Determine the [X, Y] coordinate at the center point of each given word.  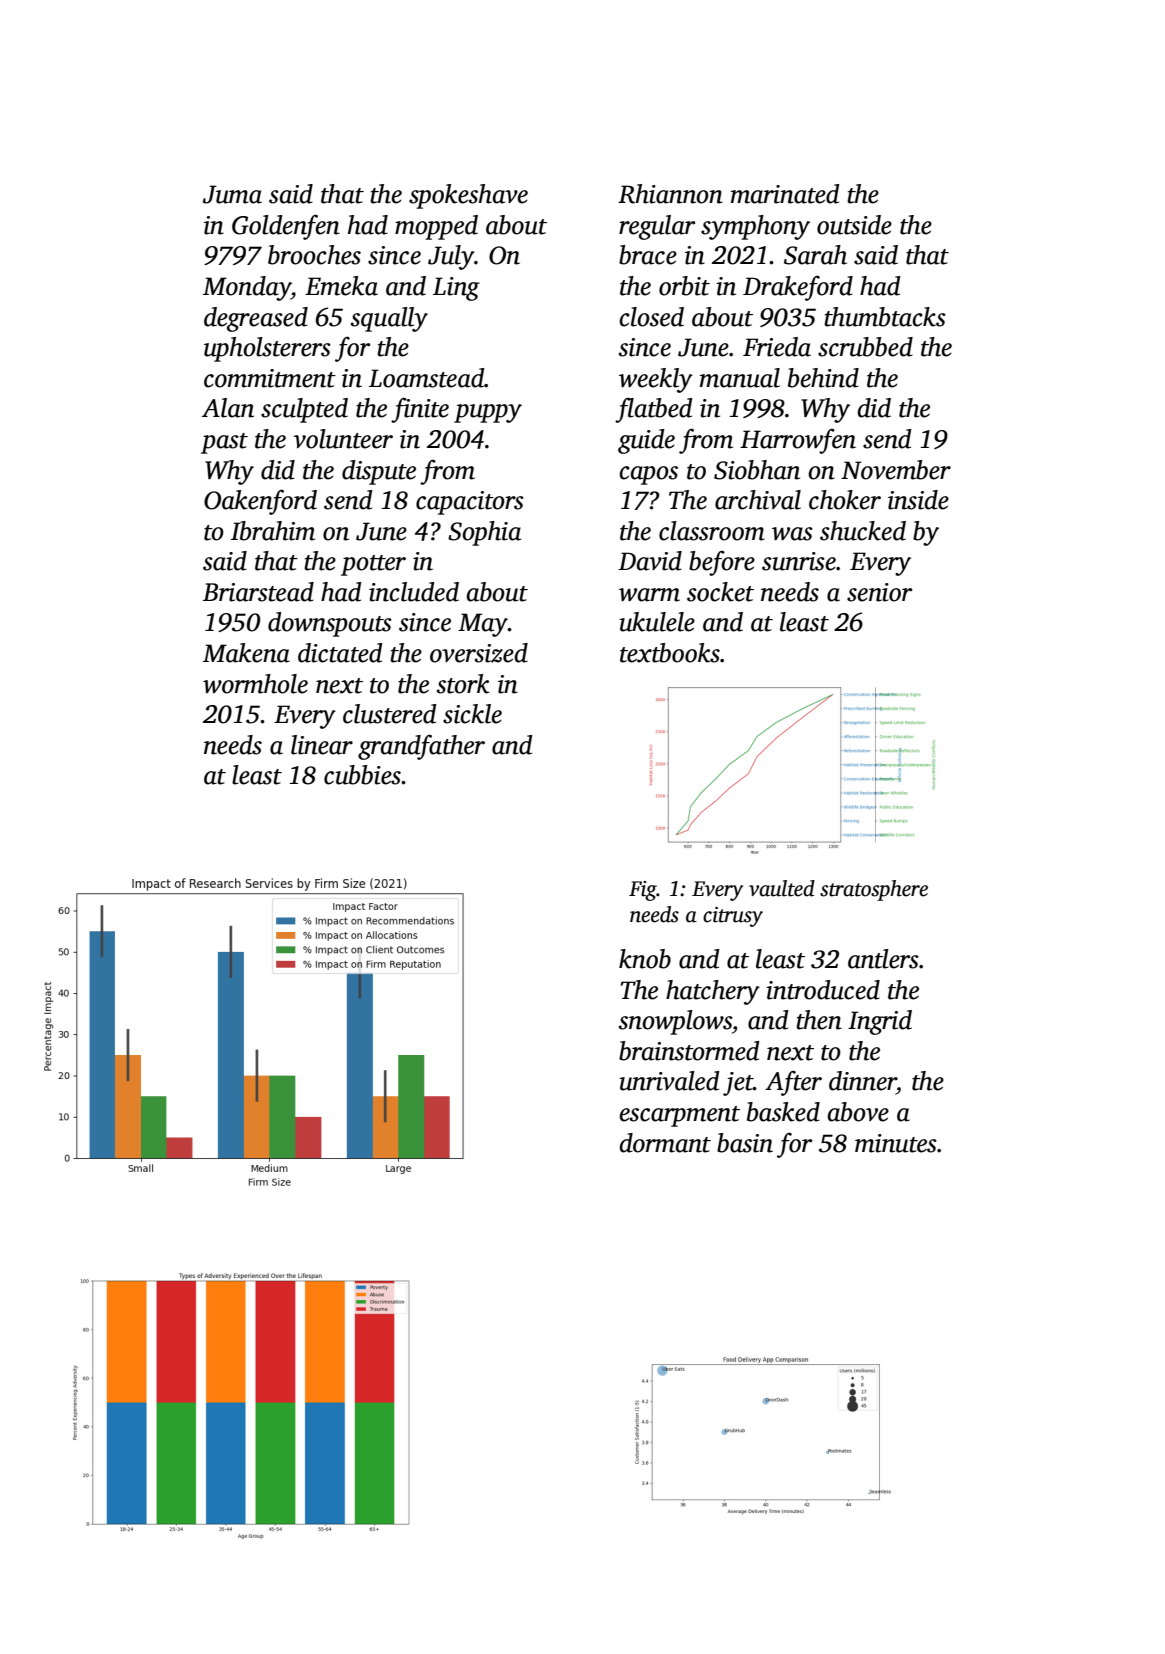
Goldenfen [286, 227]
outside [854, 225]
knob [645, 959]
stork [463, 684]
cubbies [362, 775]
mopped [436, 227]
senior [879, 592]
